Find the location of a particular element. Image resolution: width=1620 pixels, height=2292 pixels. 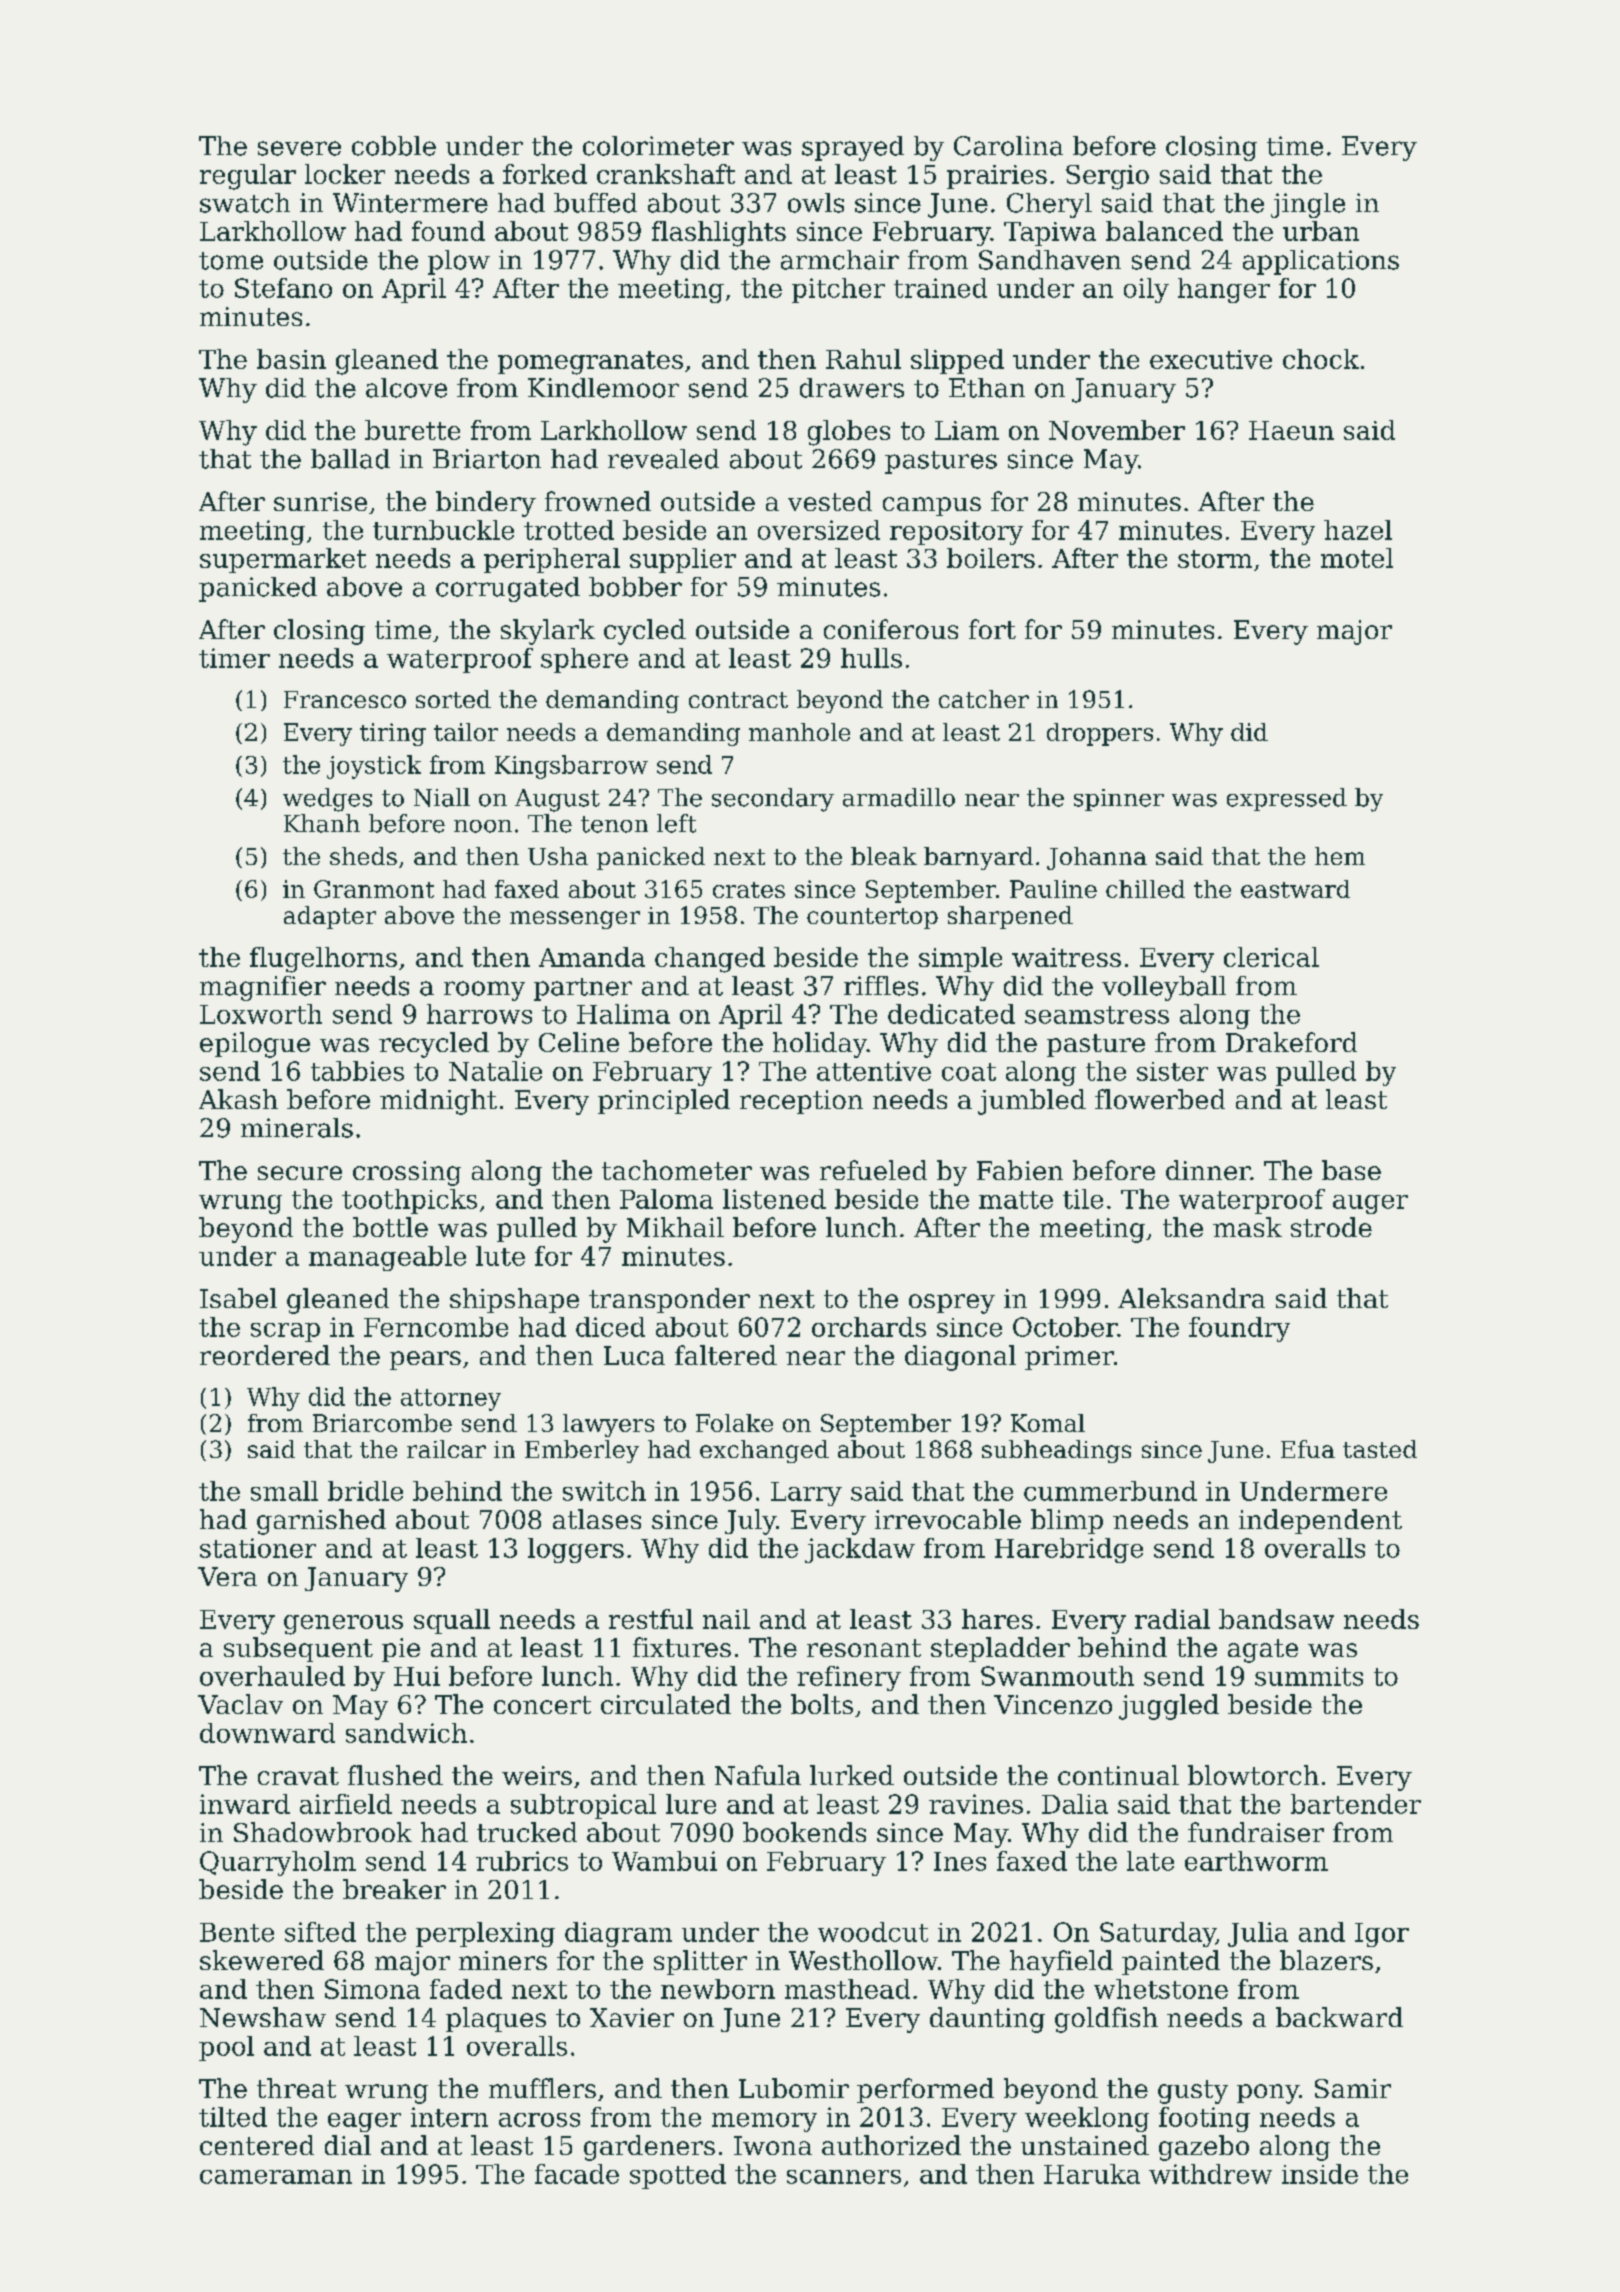

coniferous is located at coordinates (891, 629).
